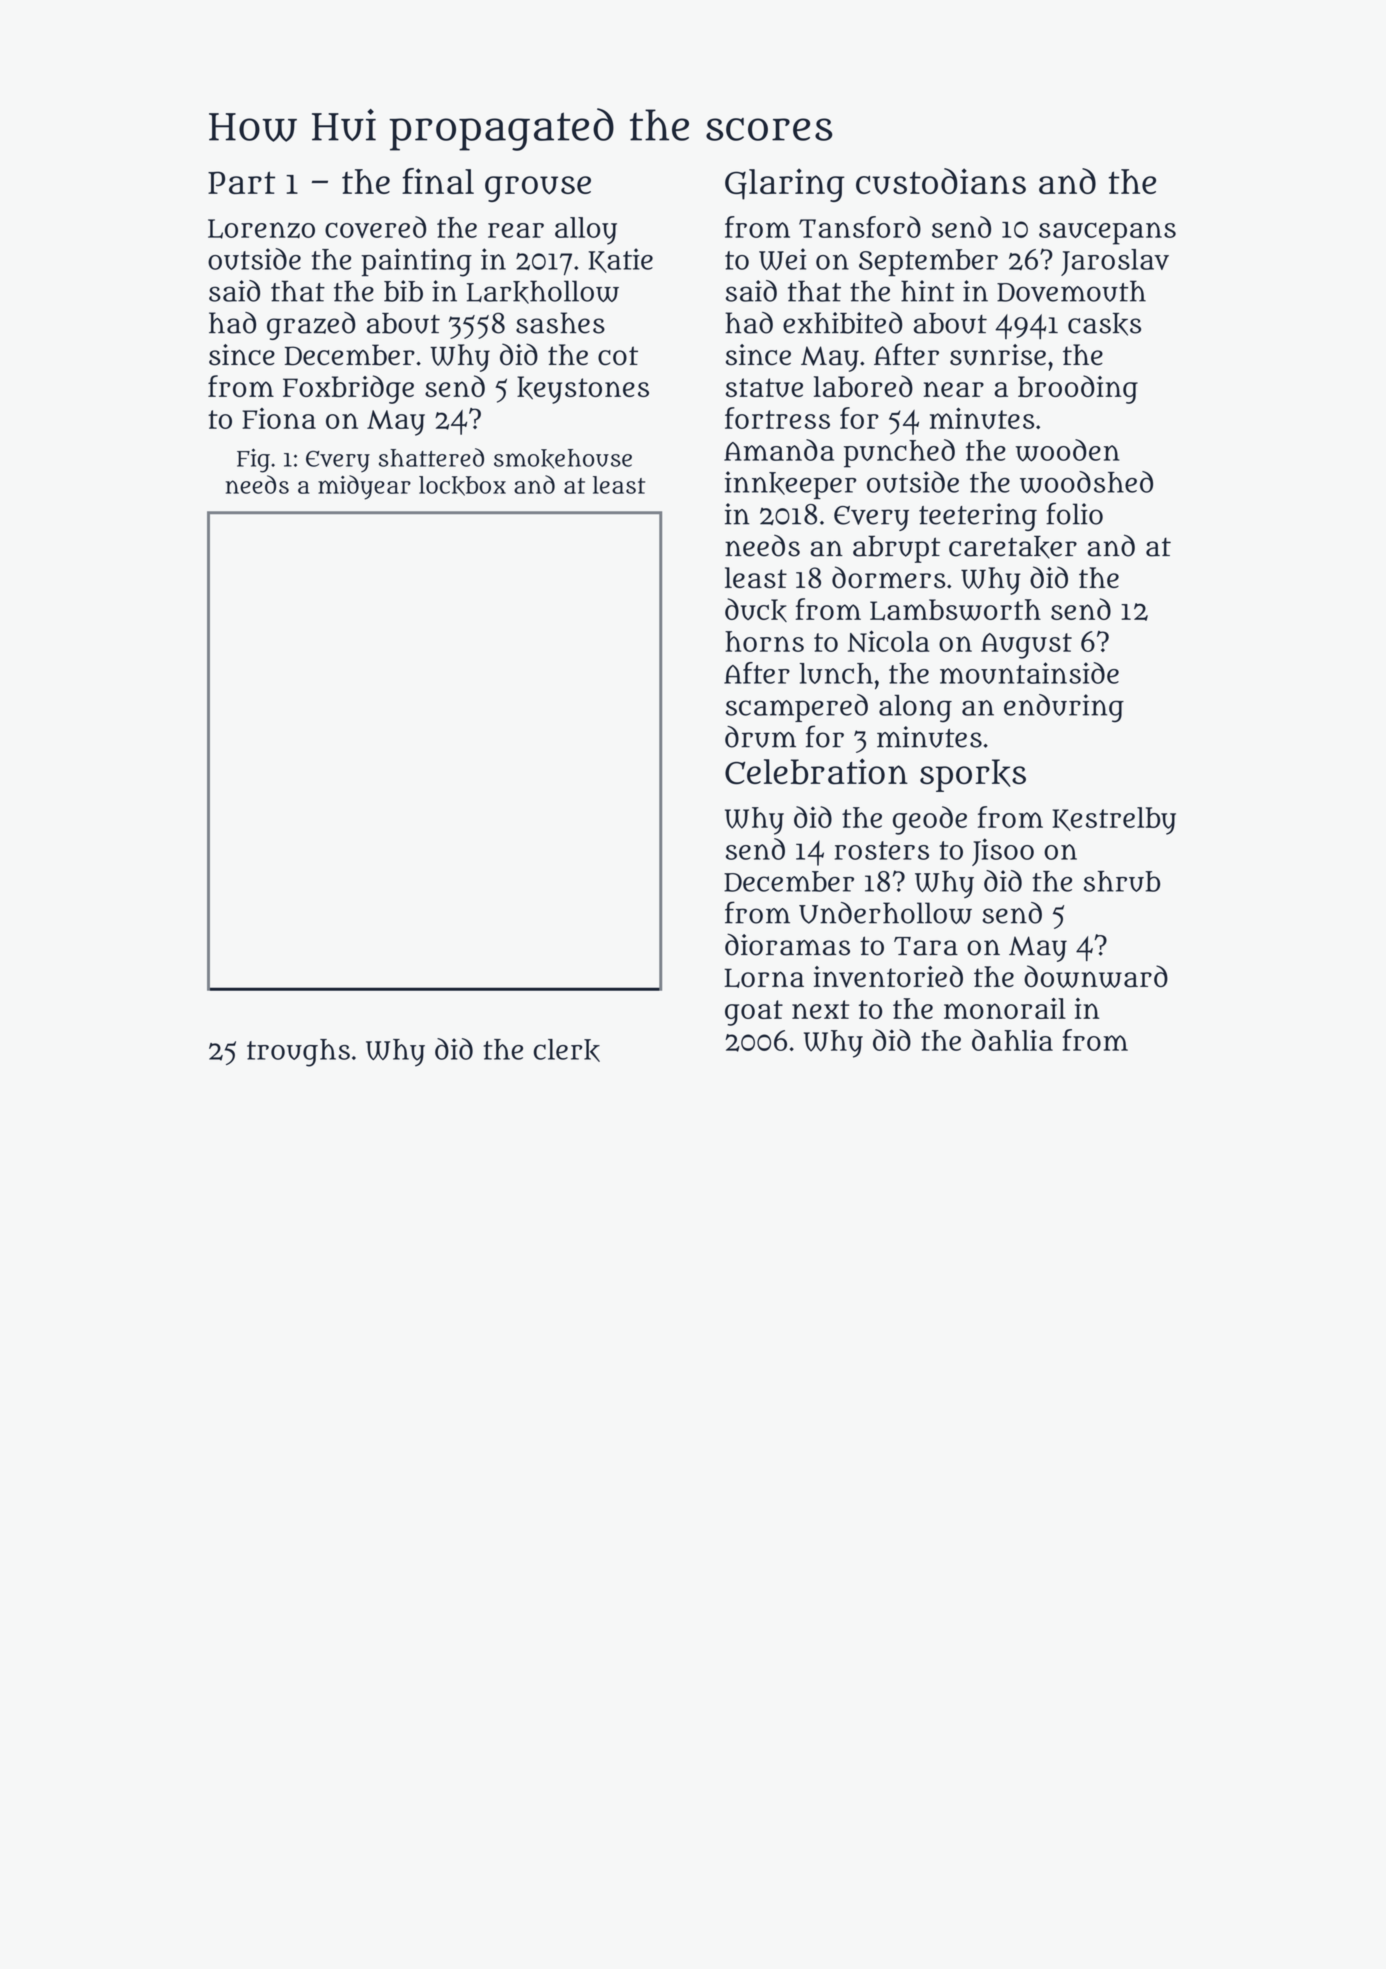 The width and height of the document is (1386, 1969). Describe the element at coordinates (298, 1053) in the document. I see `troughs` at that location.
